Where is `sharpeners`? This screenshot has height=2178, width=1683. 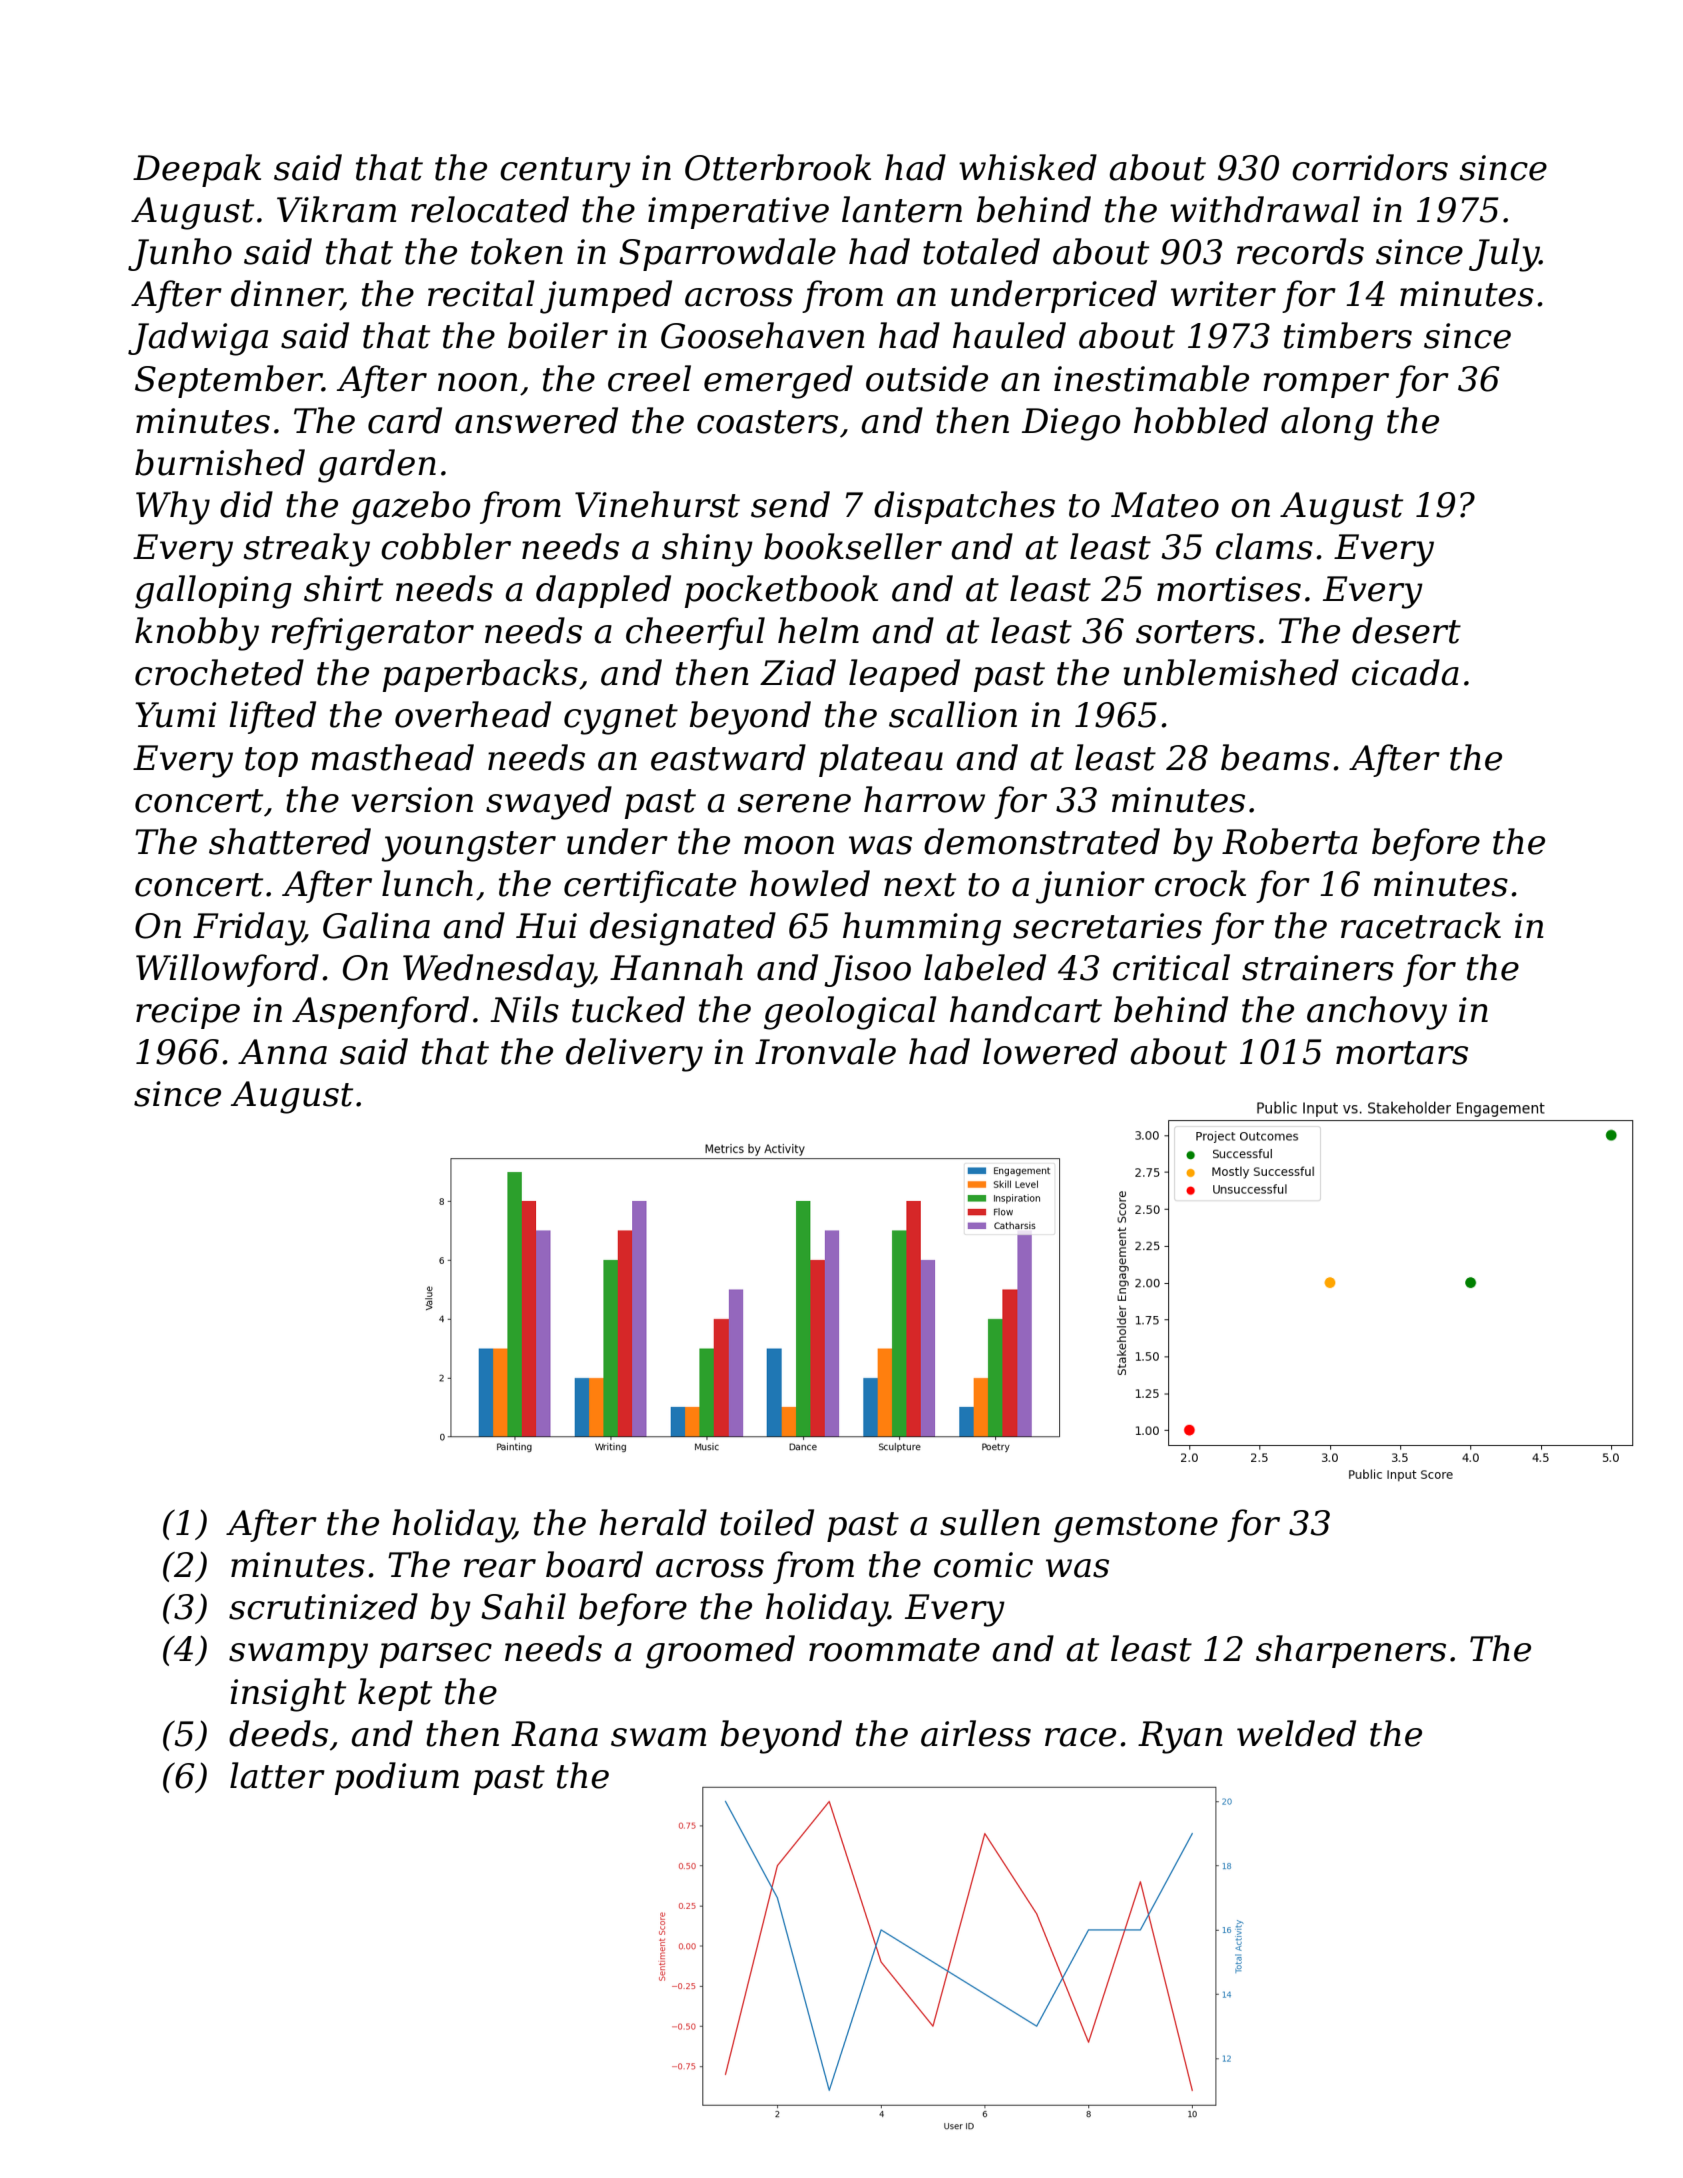 sharpeners is located at coordinates (1351, 1651).
